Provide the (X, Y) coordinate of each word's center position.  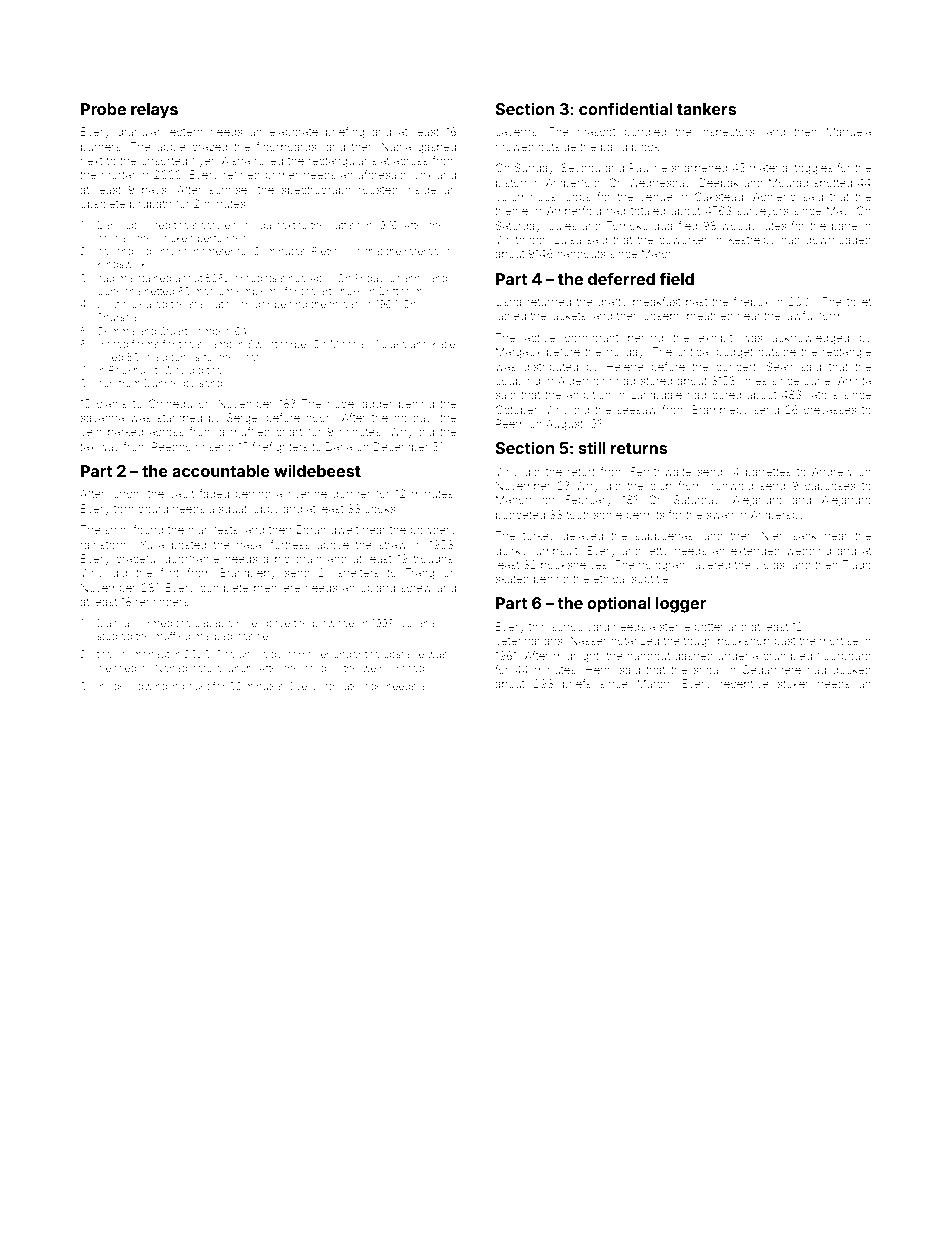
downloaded (838, 240)
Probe (103, 109)
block (645, 147)
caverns (516, 132)
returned (549, 302)
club (661, 486)
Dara (108, 225)
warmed (152, 623)
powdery (433, 531)
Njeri (773, 536)
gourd (153, 510)
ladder (376, 404)
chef (248, 357)
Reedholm (178, 446)
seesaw (637, 410)
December (401, 446)
